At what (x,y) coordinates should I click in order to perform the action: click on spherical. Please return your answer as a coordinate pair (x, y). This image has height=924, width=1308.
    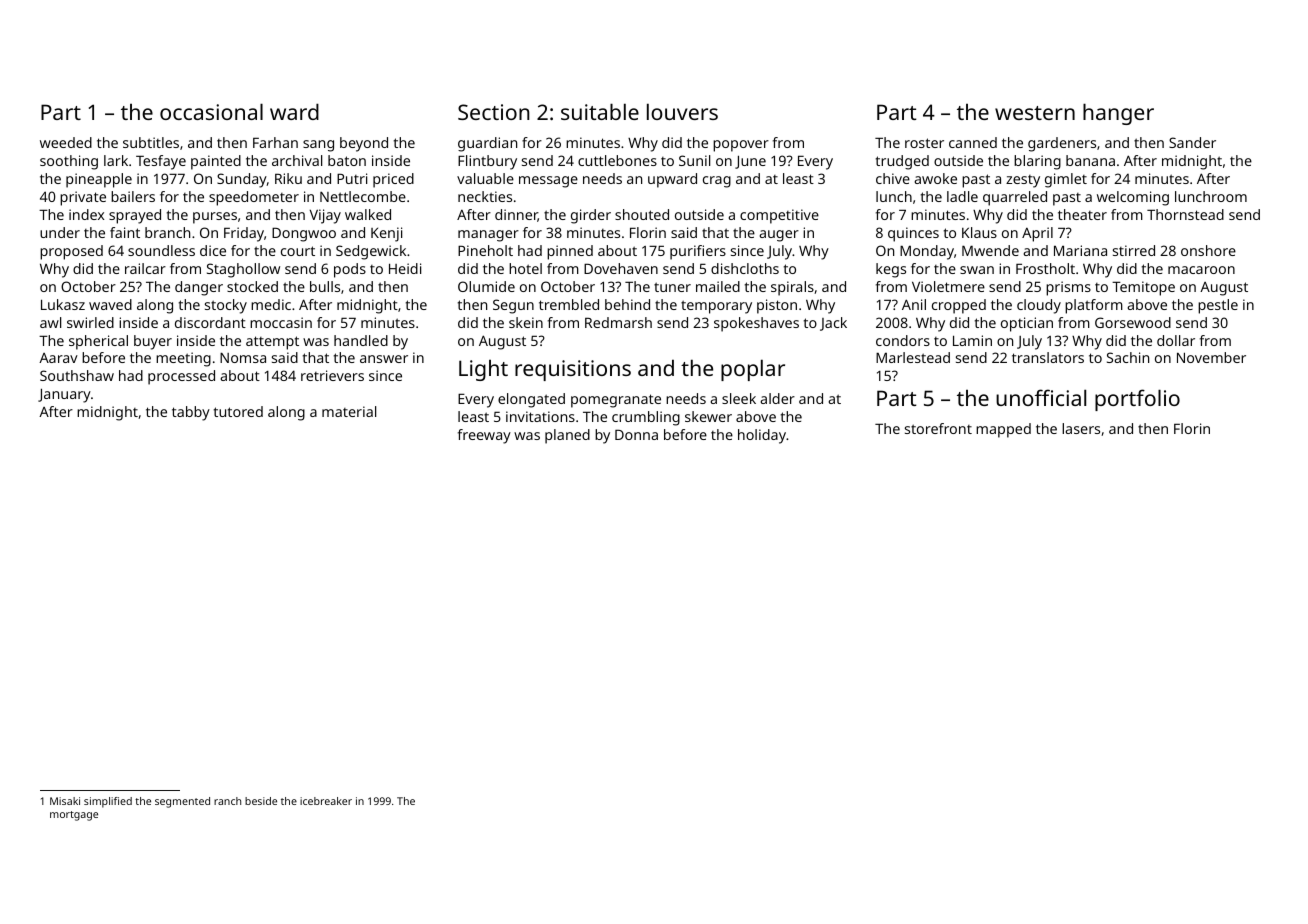
    Looking at the image, I should click on (98, 342).
